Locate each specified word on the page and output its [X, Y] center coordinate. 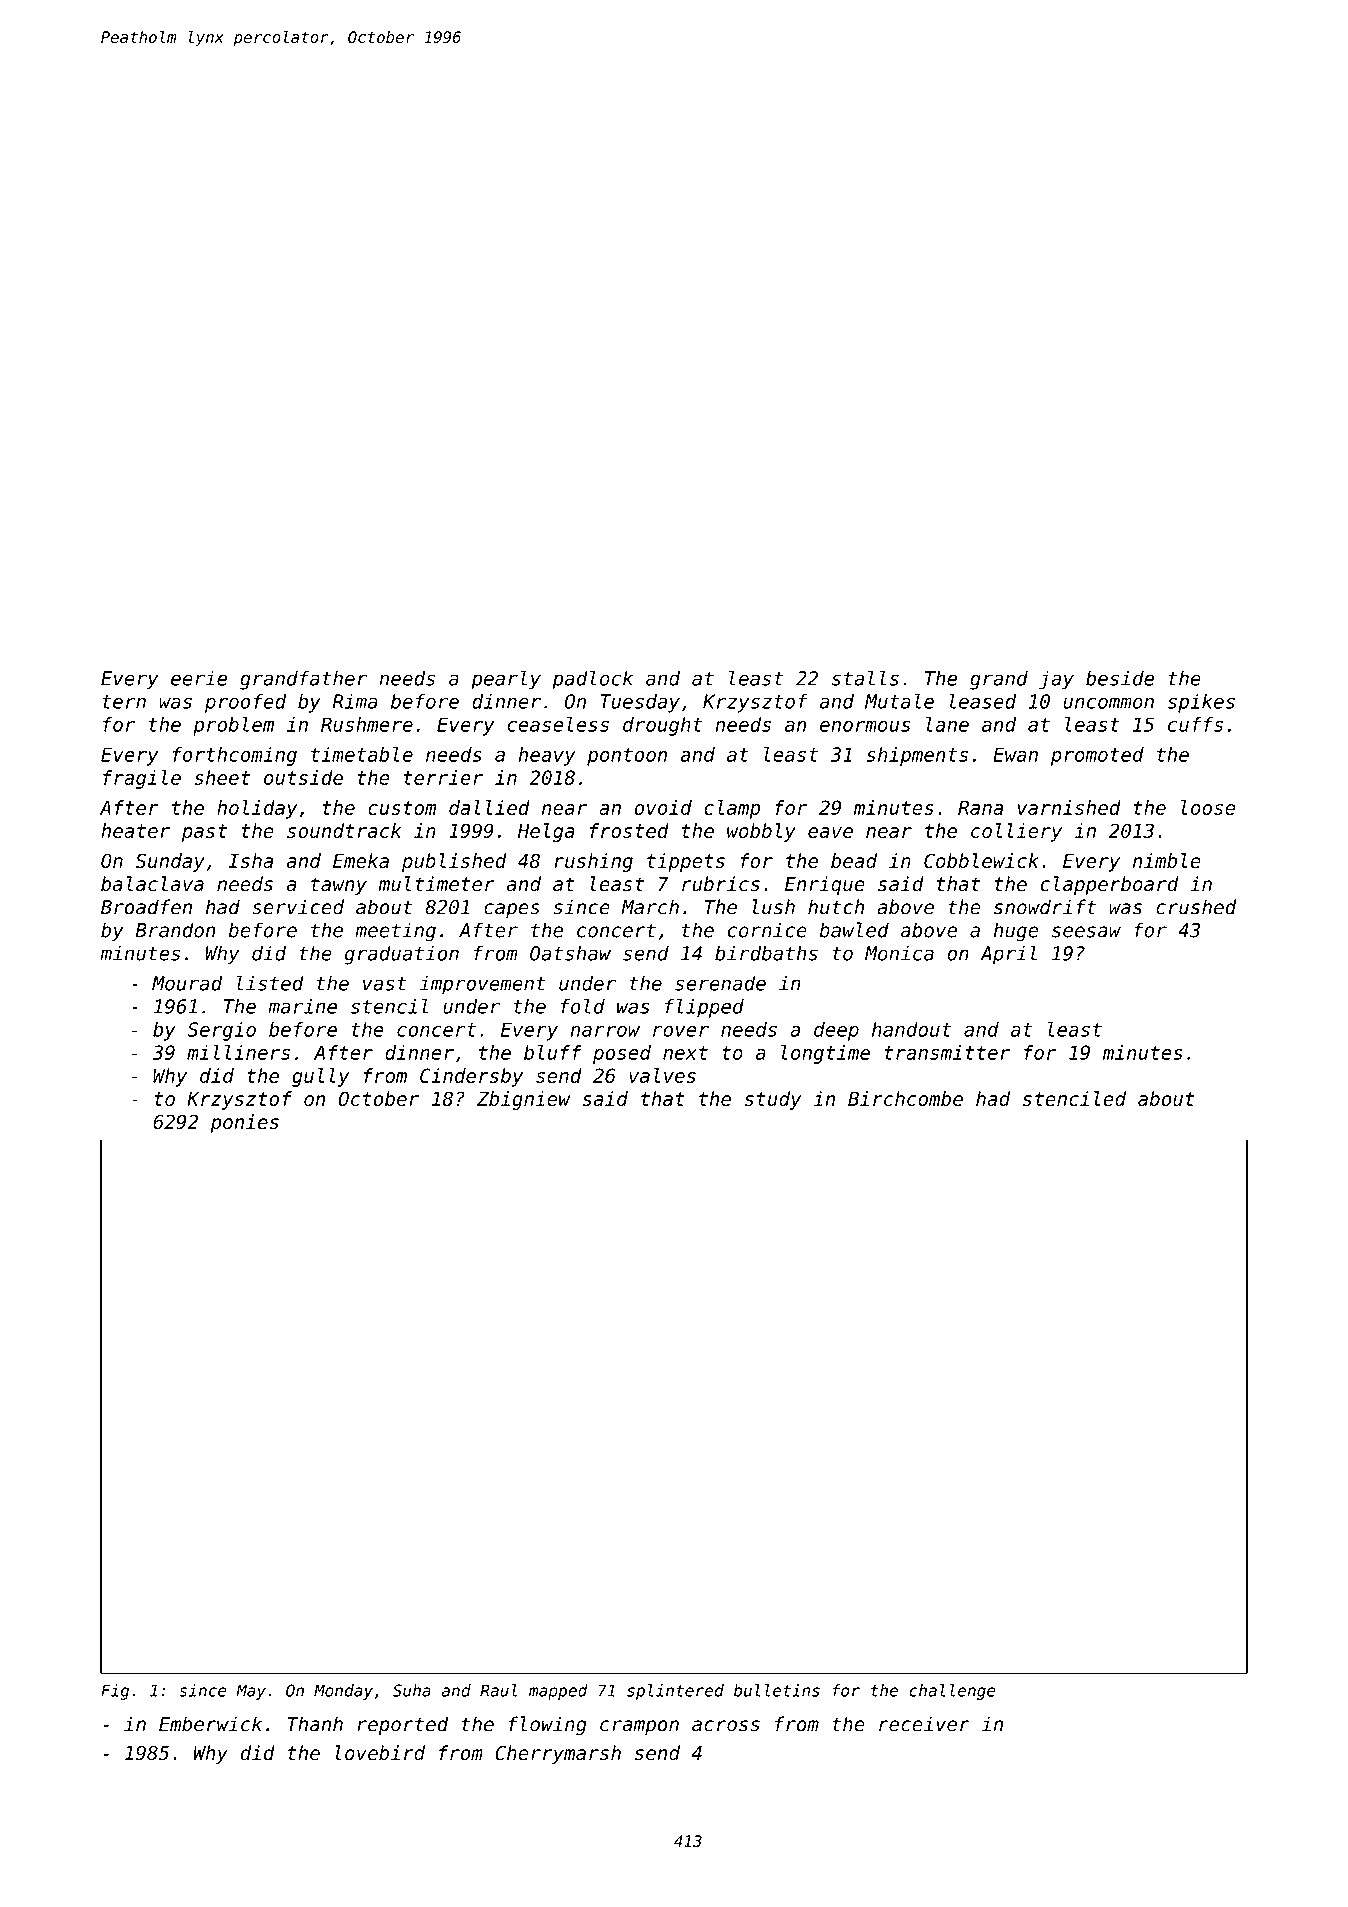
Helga [546, 832]
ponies [244, 1123]
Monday [343, 1692]
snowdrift [1045, 907]
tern [124, 702]
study [773, 1100]
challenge [953, 1692]
